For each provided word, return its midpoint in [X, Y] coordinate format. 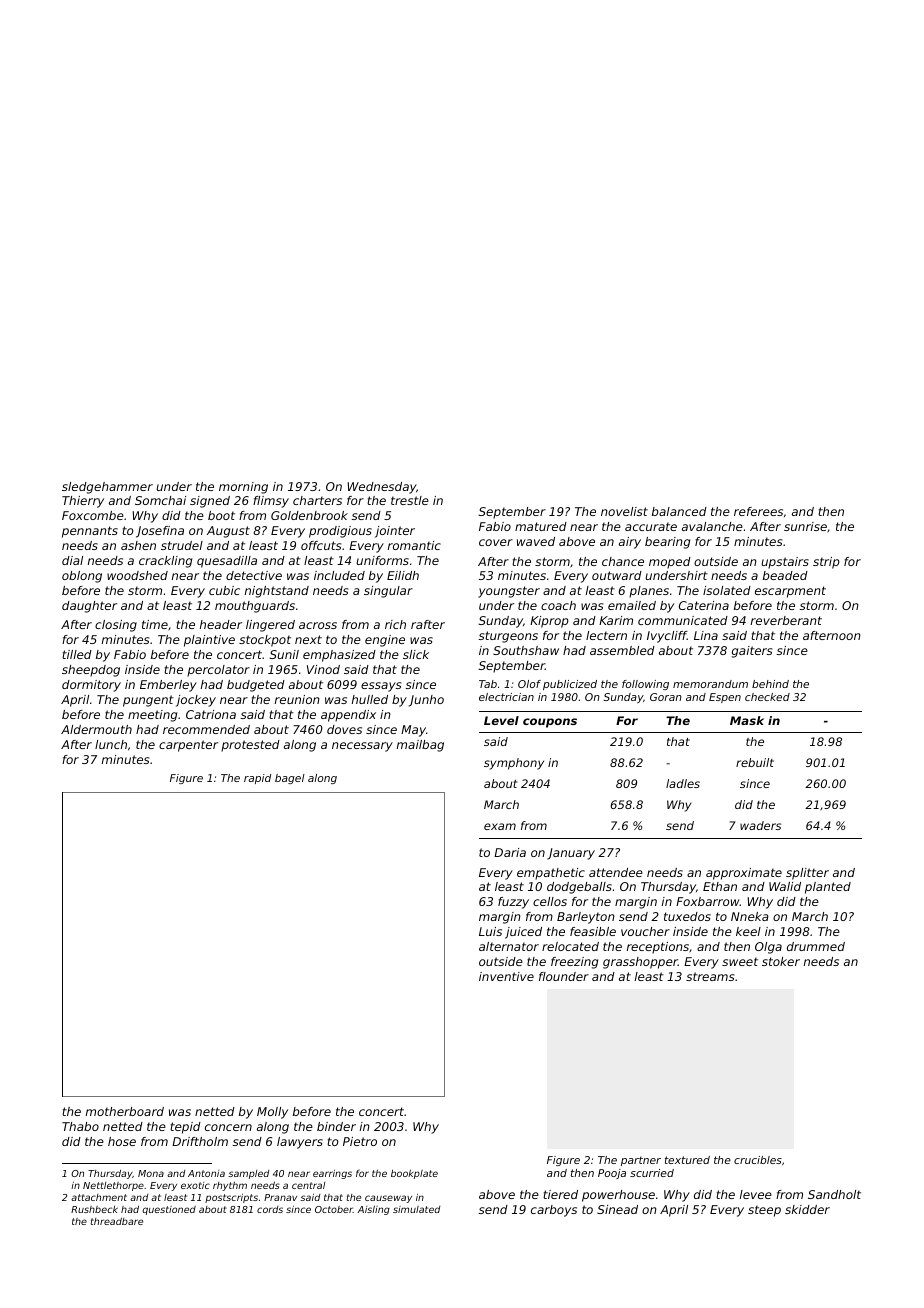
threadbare [117, 1221]
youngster [509, 592]
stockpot [265, 641]
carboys [554, 1211]
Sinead [617, 1209]
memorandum [710, 684]
